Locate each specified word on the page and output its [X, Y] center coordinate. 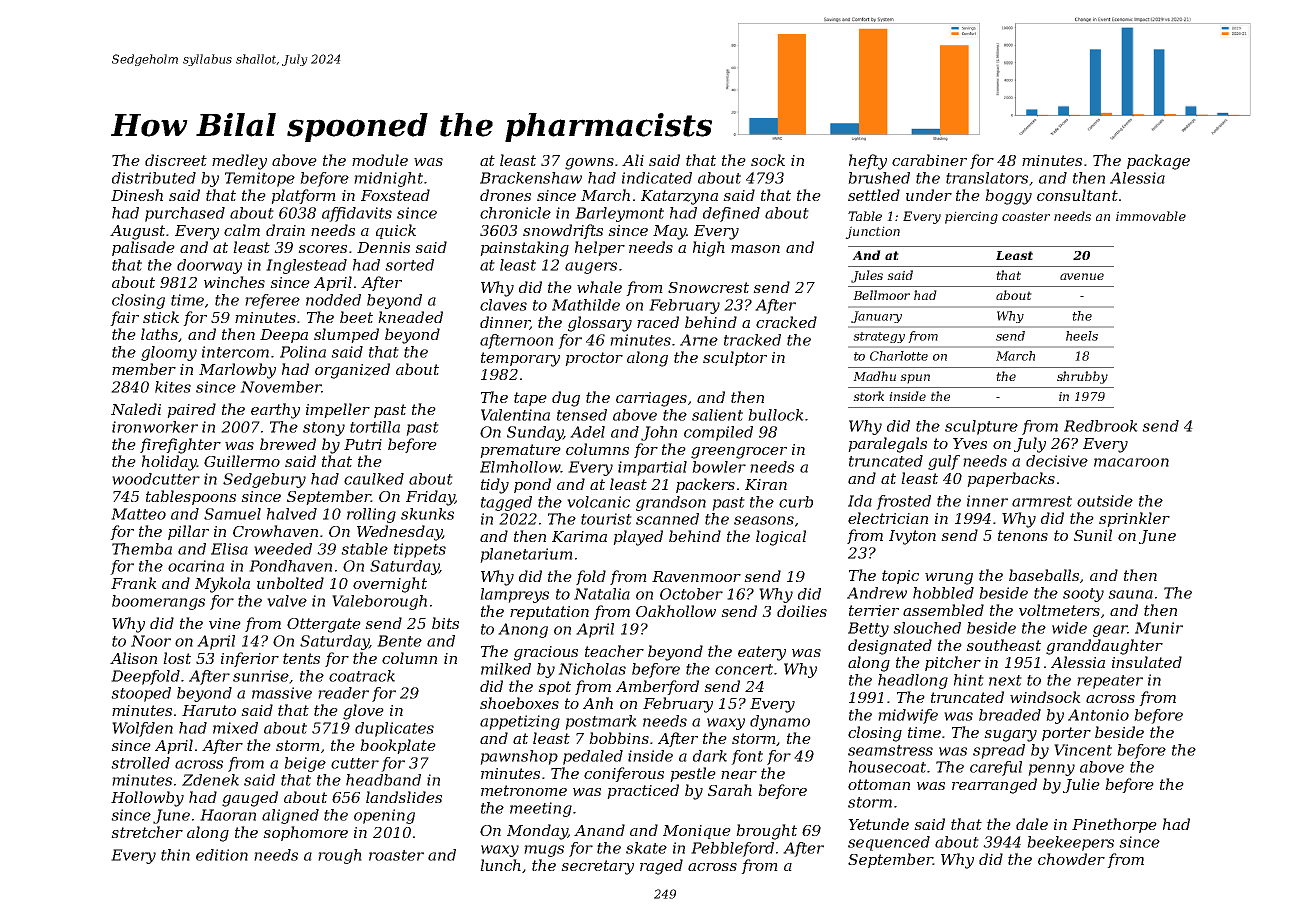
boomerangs [158, 602]
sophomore [305, 833]
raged [661, 867]
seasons [764, 520]
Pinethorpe [1114, 825]
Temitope [260, 179]
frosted [903, 502]
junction [872, 232]
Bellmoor [881, 295]
